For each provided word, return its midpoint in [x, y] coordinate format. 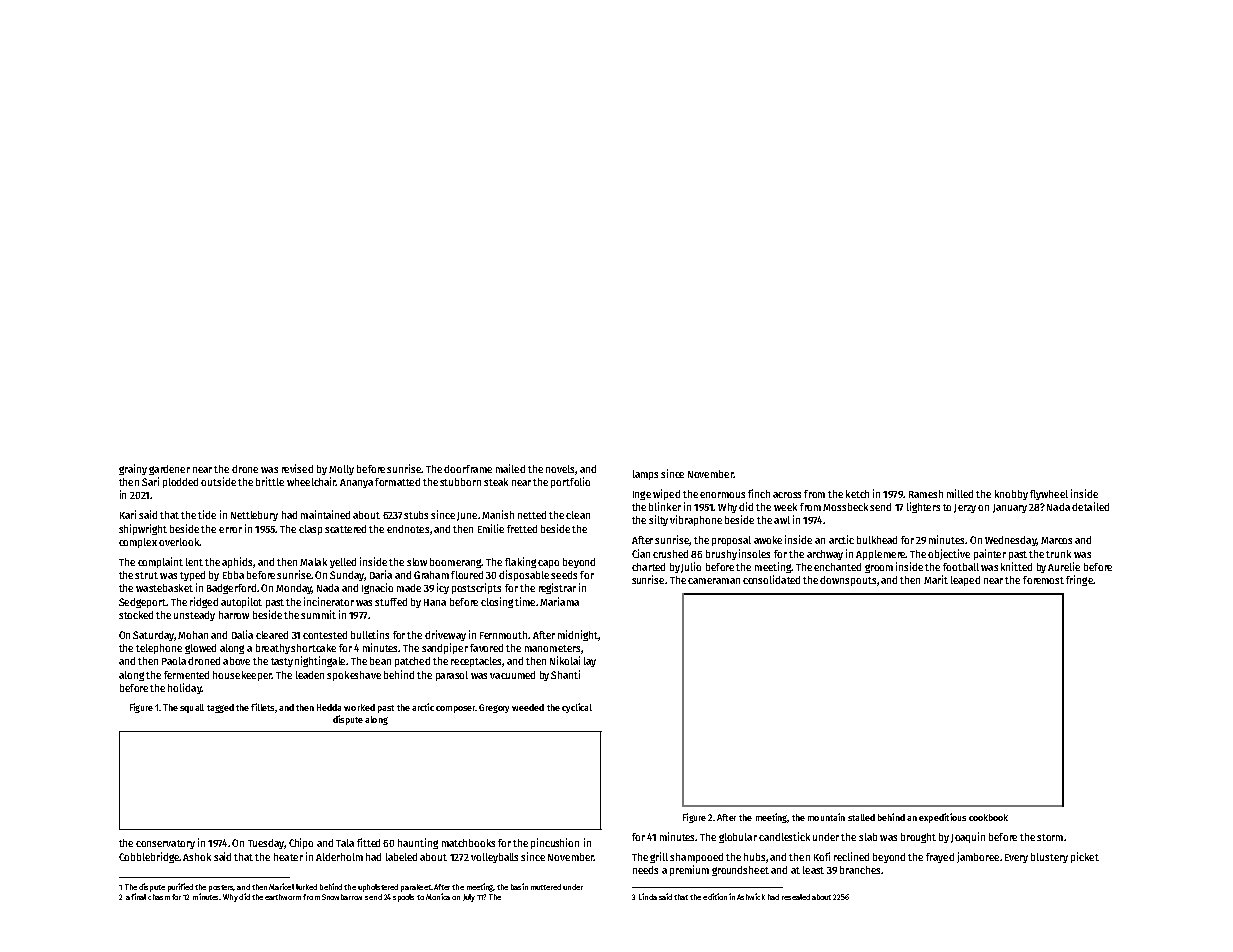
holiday [185, 688]
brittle [270, 481]
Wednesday [1011, 541]
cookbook [988, 817]
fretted [522, 529]
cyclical [577, 708]
